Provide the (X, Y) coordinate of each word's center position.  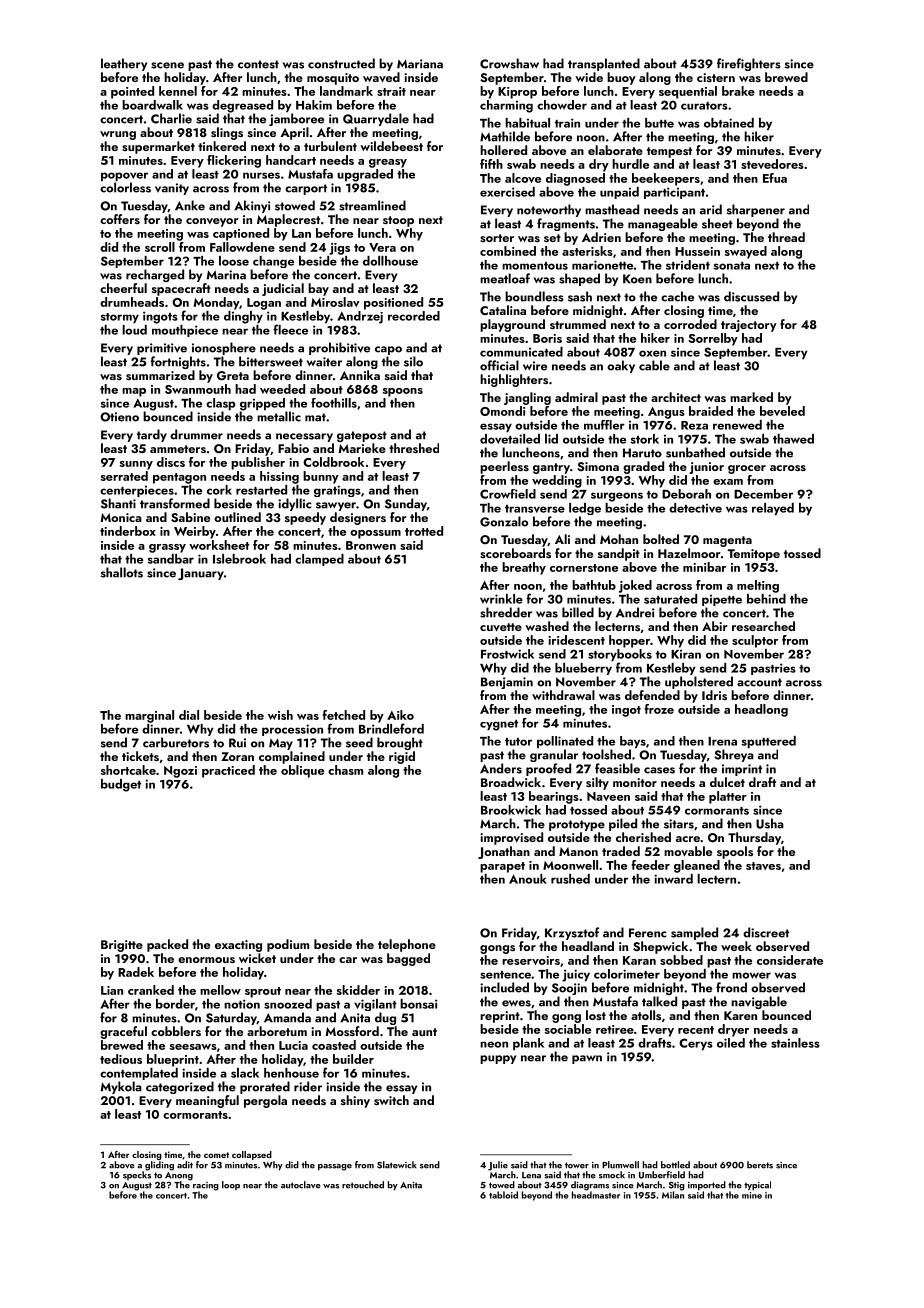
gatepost (362, 436)
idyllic (295, 504)
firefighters (749, 64)
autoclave (301, 1185)
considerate (790, 960)
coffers (120, 219)
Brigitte (122, 946)
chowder (562, 105)
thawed (793, 439)
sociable (568, 1029)
